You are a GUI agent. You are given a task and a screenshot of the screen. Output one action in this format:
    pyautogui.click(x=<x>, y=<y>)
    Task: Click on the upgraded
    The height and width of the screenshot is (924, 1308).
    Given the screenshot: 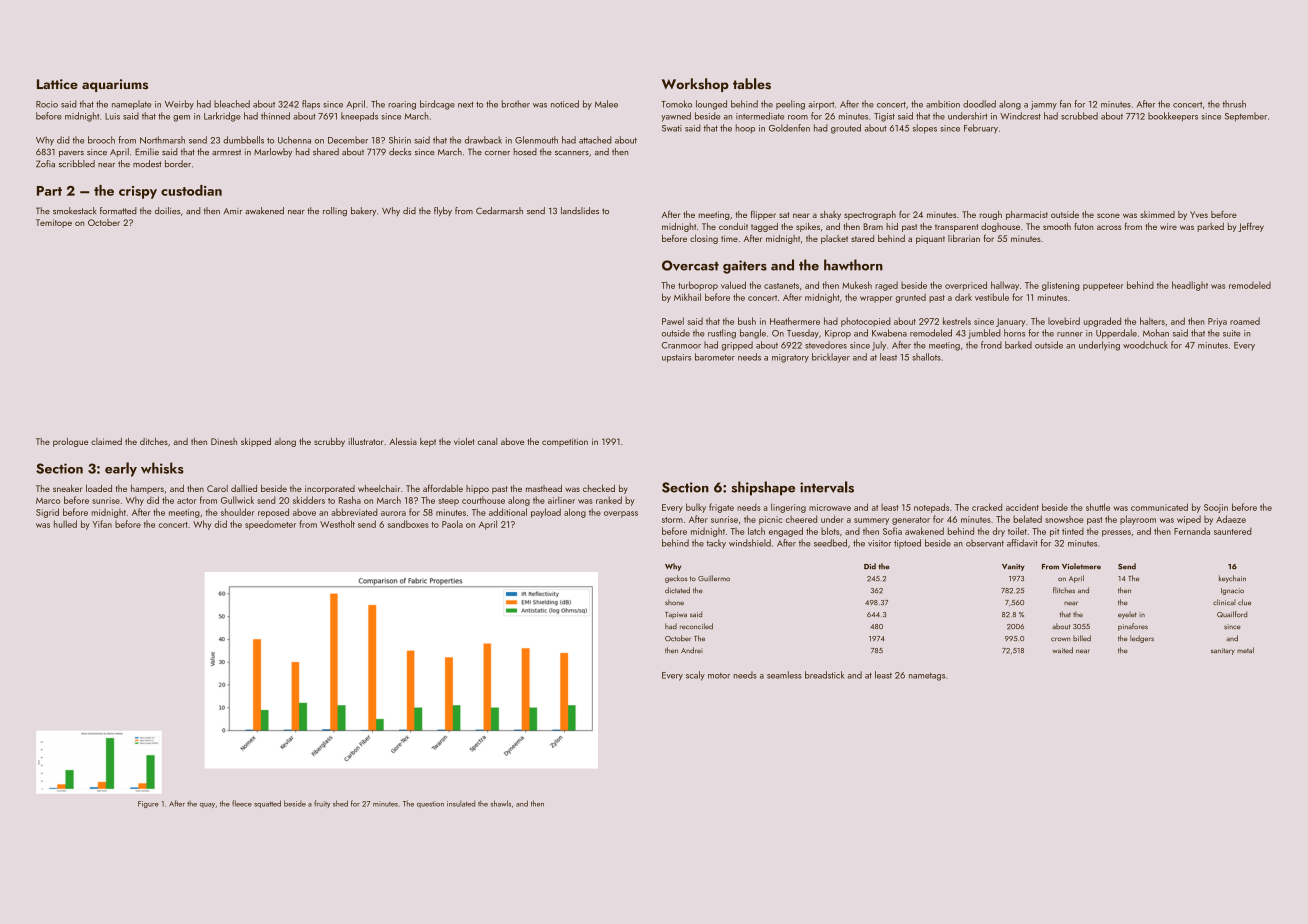 What is the action you would take?
    pyautogui.click(x=1102, y=322)
